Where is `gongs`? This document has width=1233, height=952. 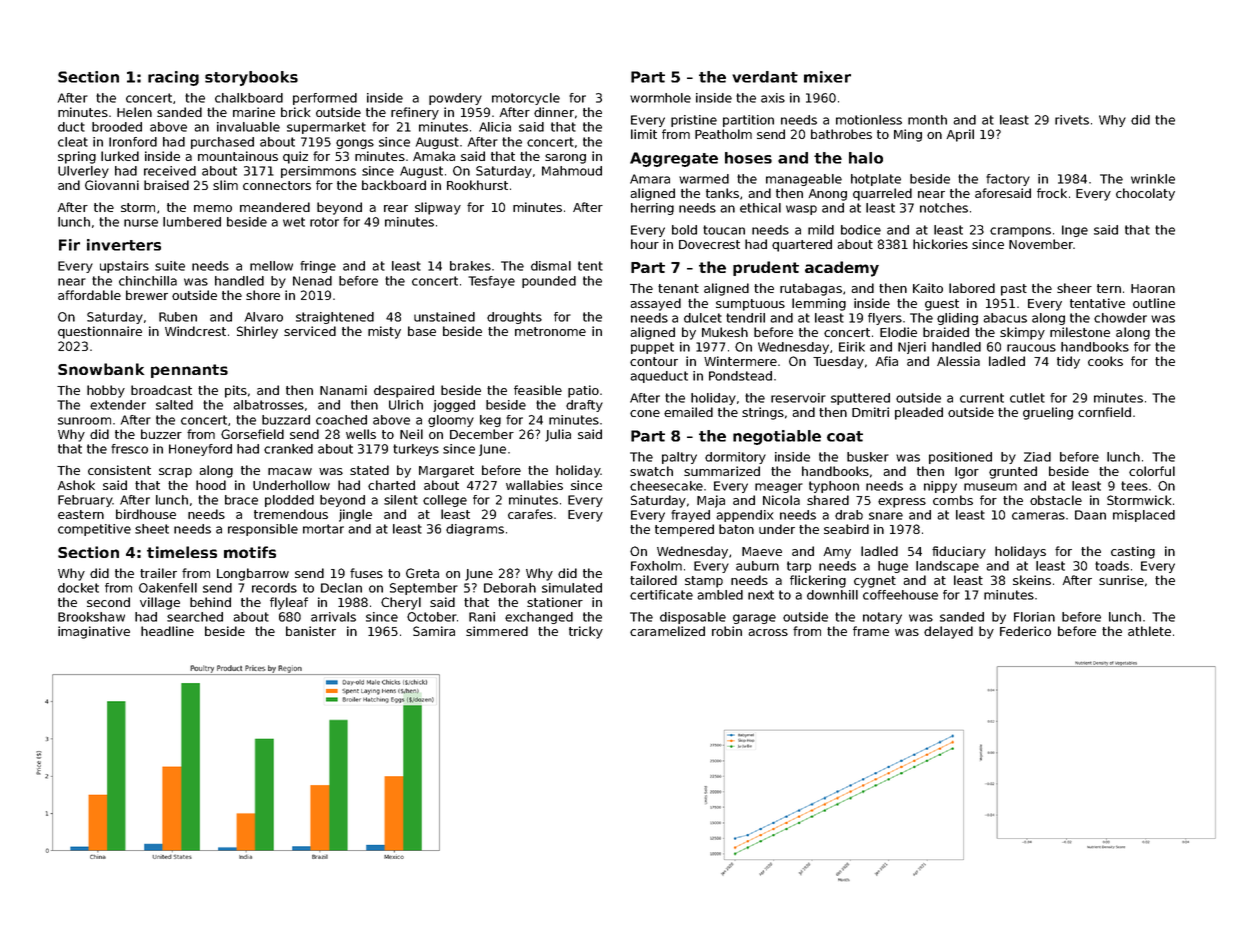 gongs is located at coordinates (355, 144).
